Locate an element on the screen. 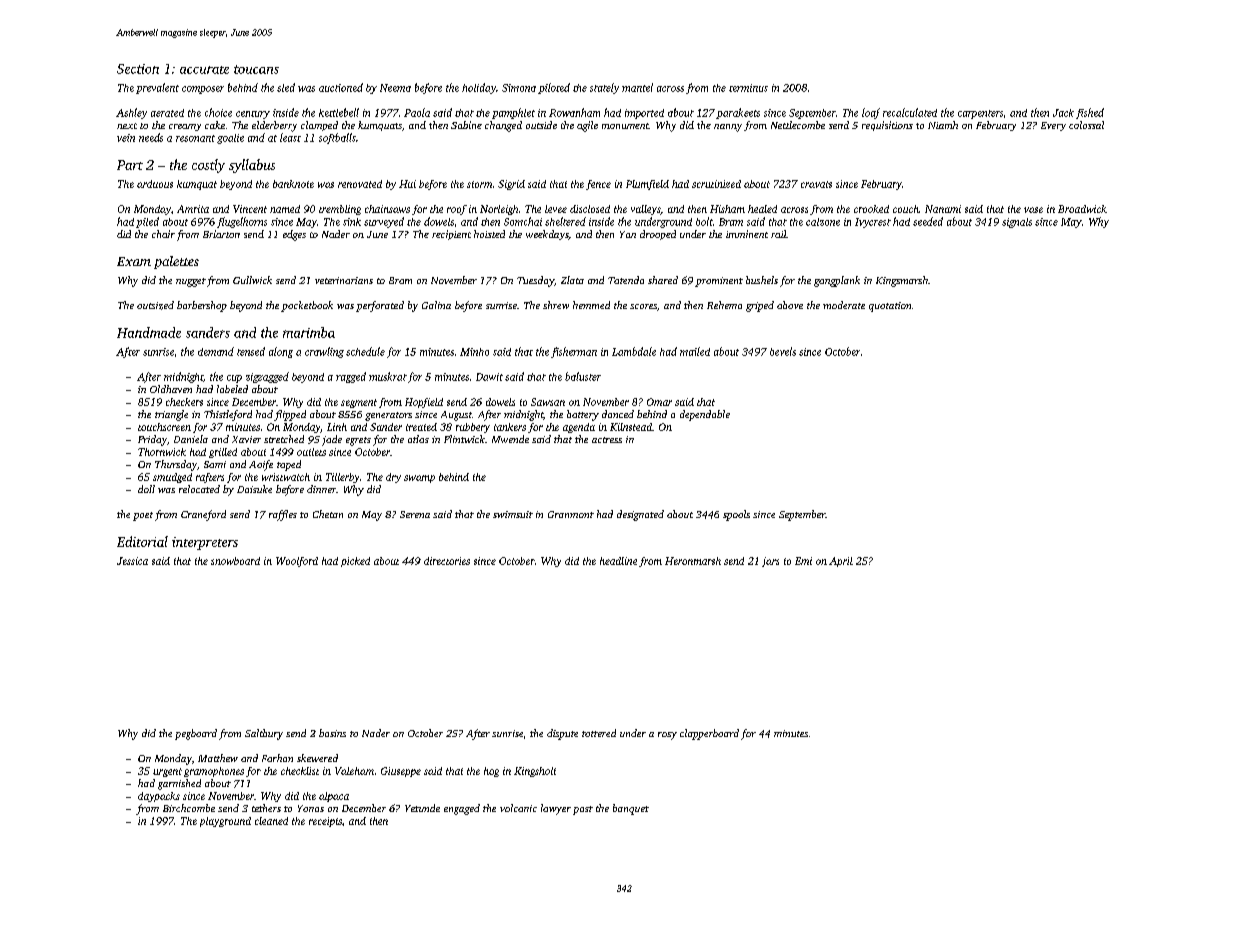 The height and width of the screenshot is (952, 1233). loaf is located at coordinates (871, 113).
